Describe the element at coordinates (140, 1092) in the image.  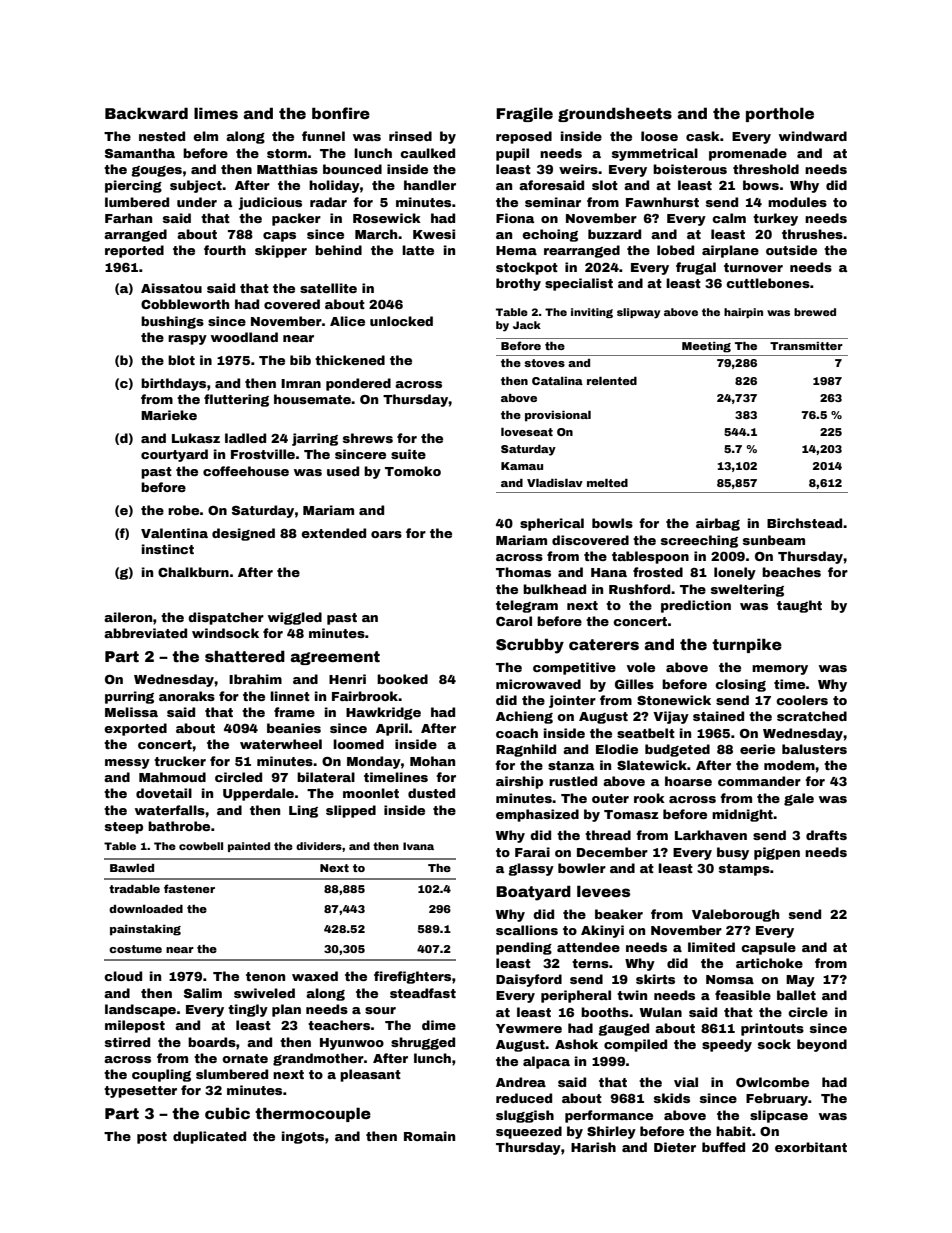
I see `typesetter` at that location.
